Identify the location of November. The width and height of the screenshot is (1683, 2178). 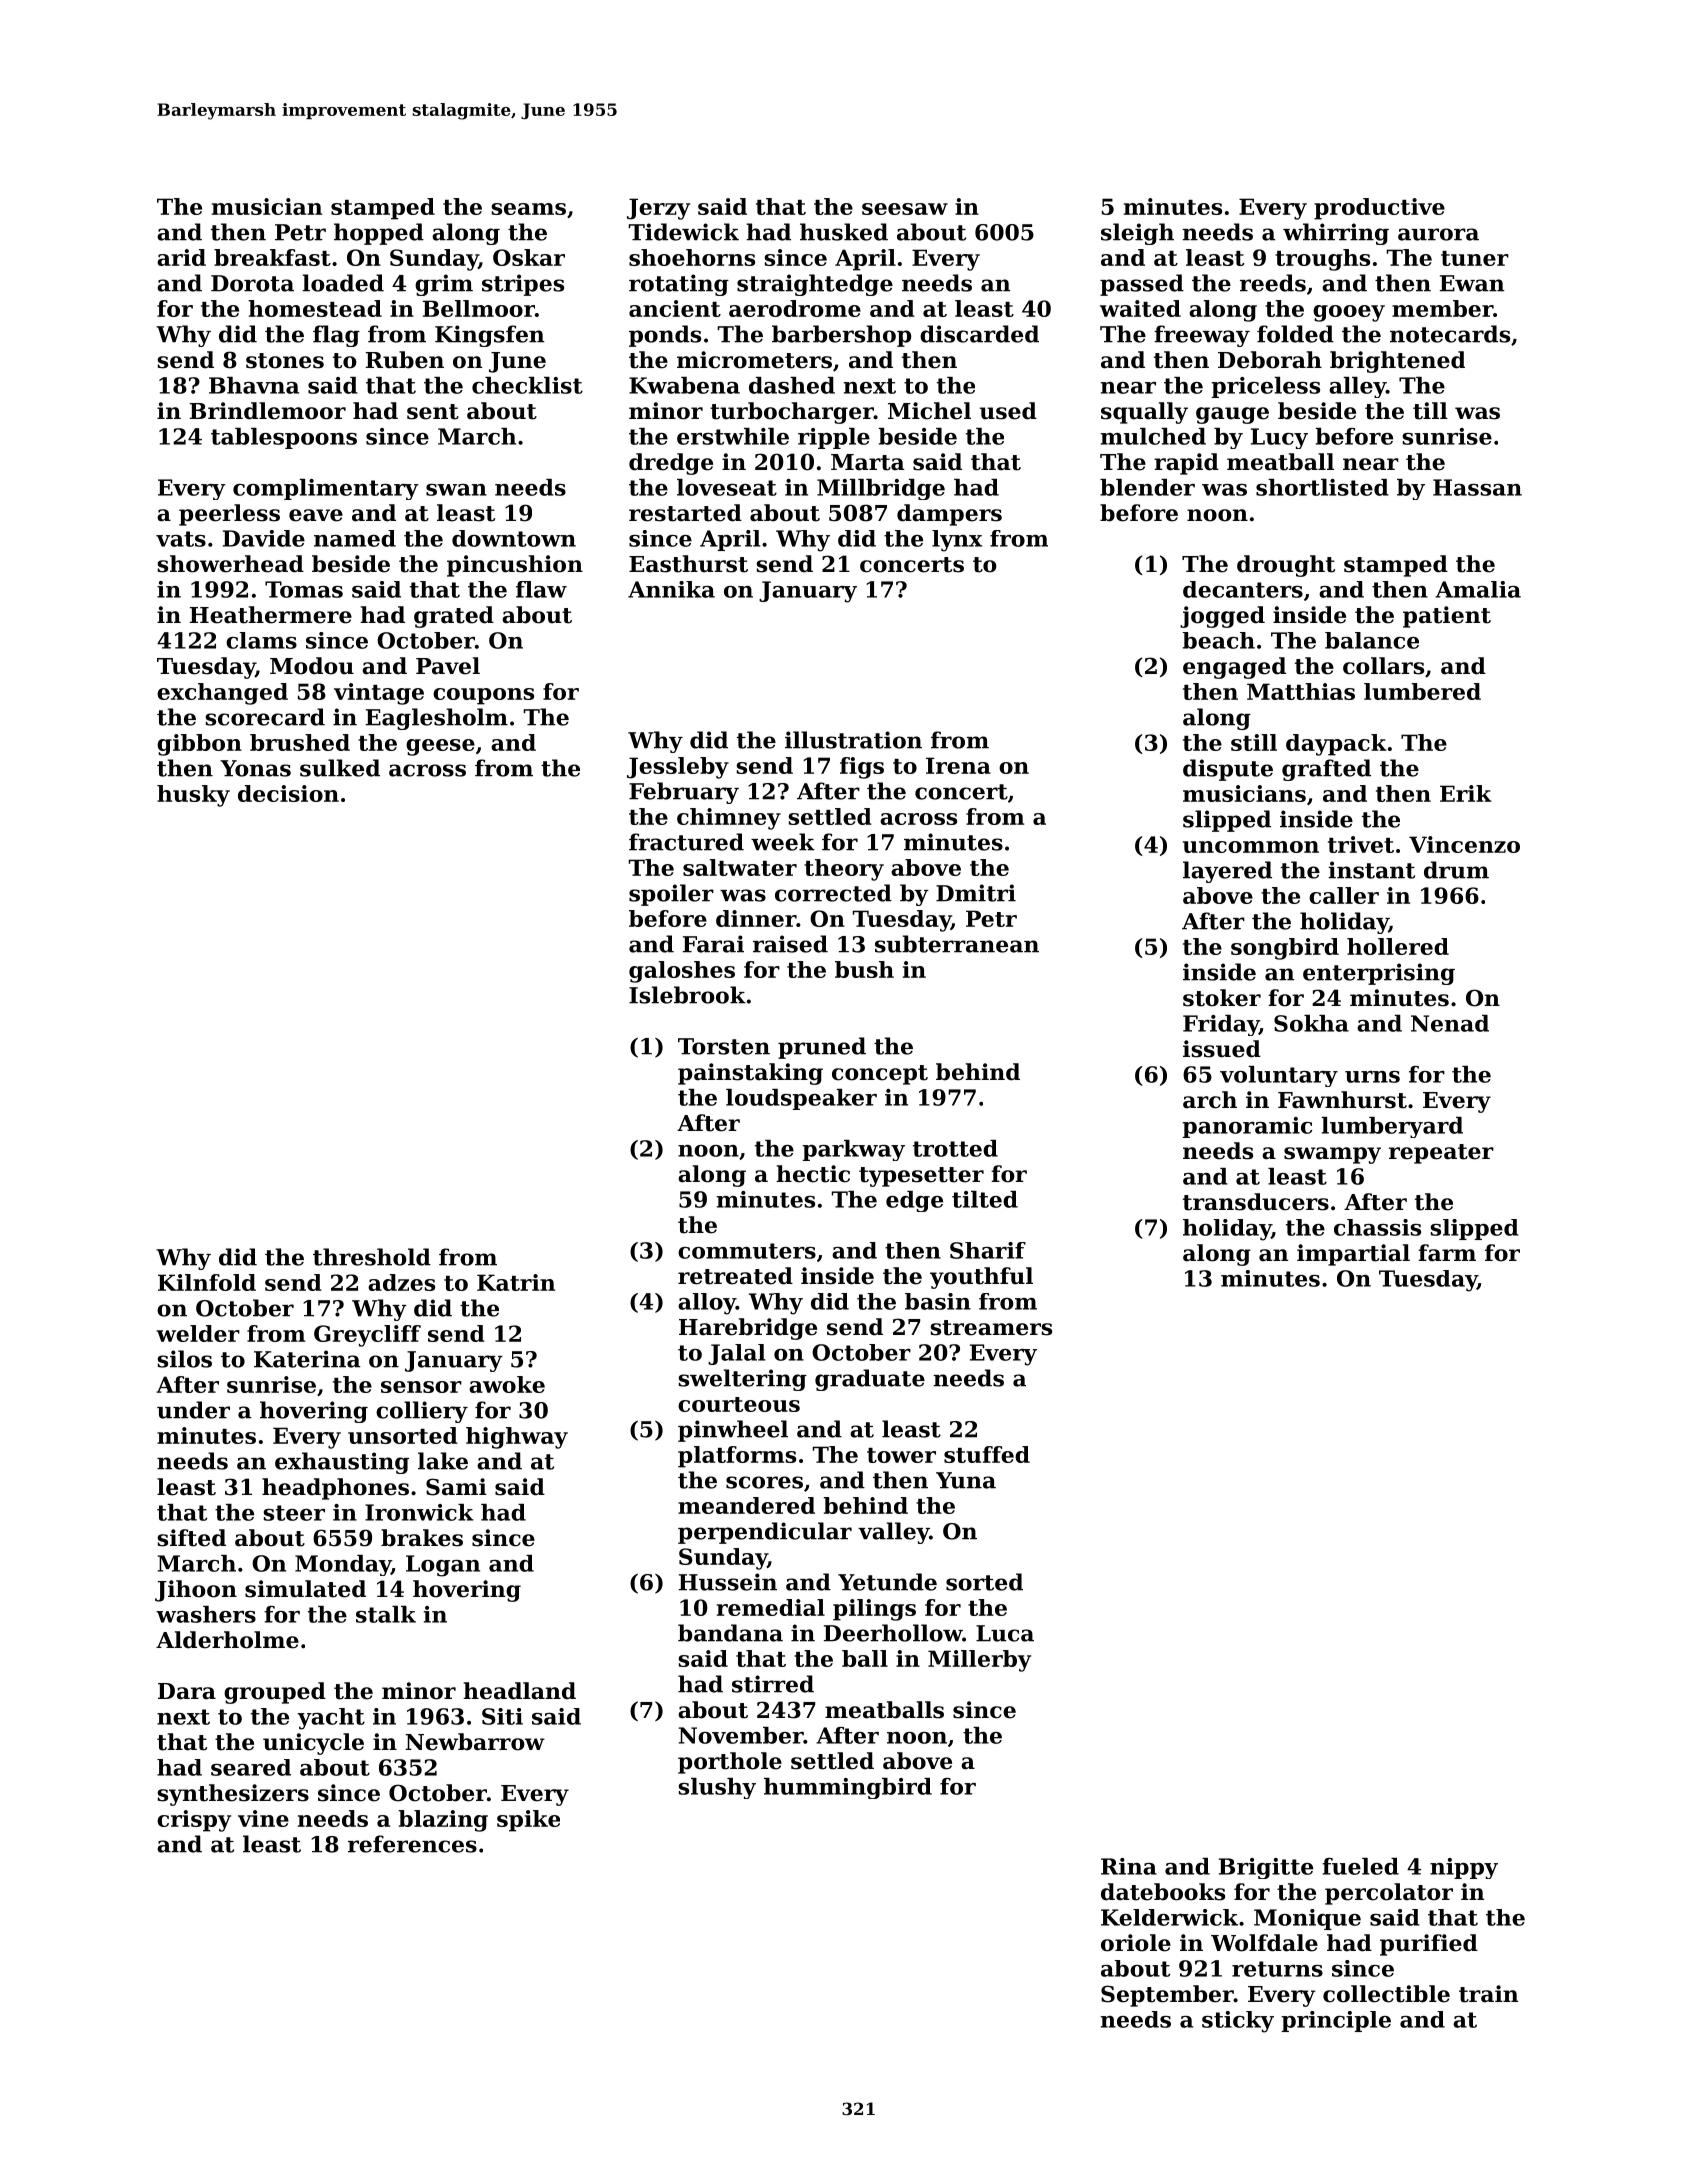
(741, 1735).
